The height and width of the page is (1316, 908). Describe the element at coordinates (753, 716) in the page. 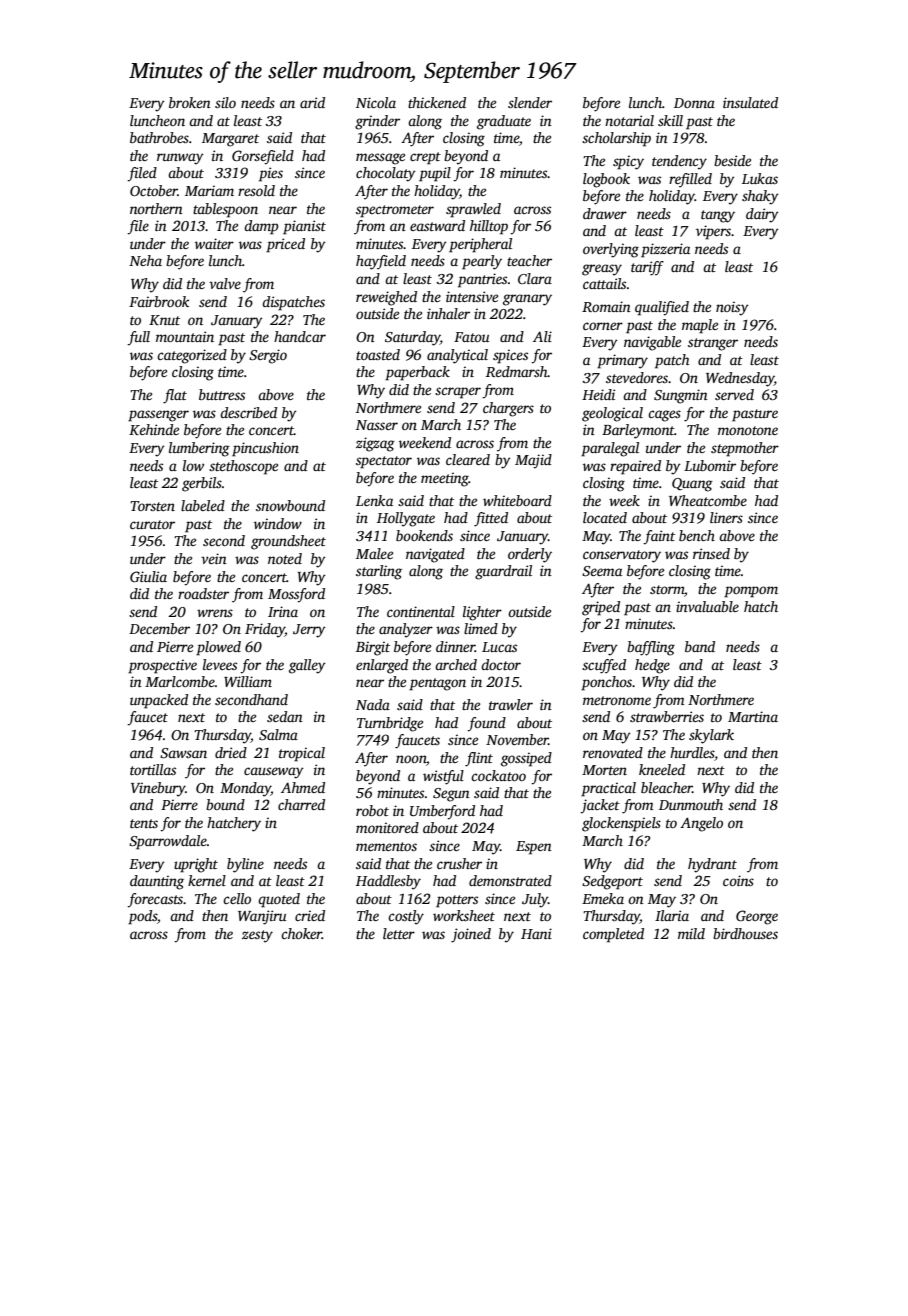

I see `Martina` at that location.
